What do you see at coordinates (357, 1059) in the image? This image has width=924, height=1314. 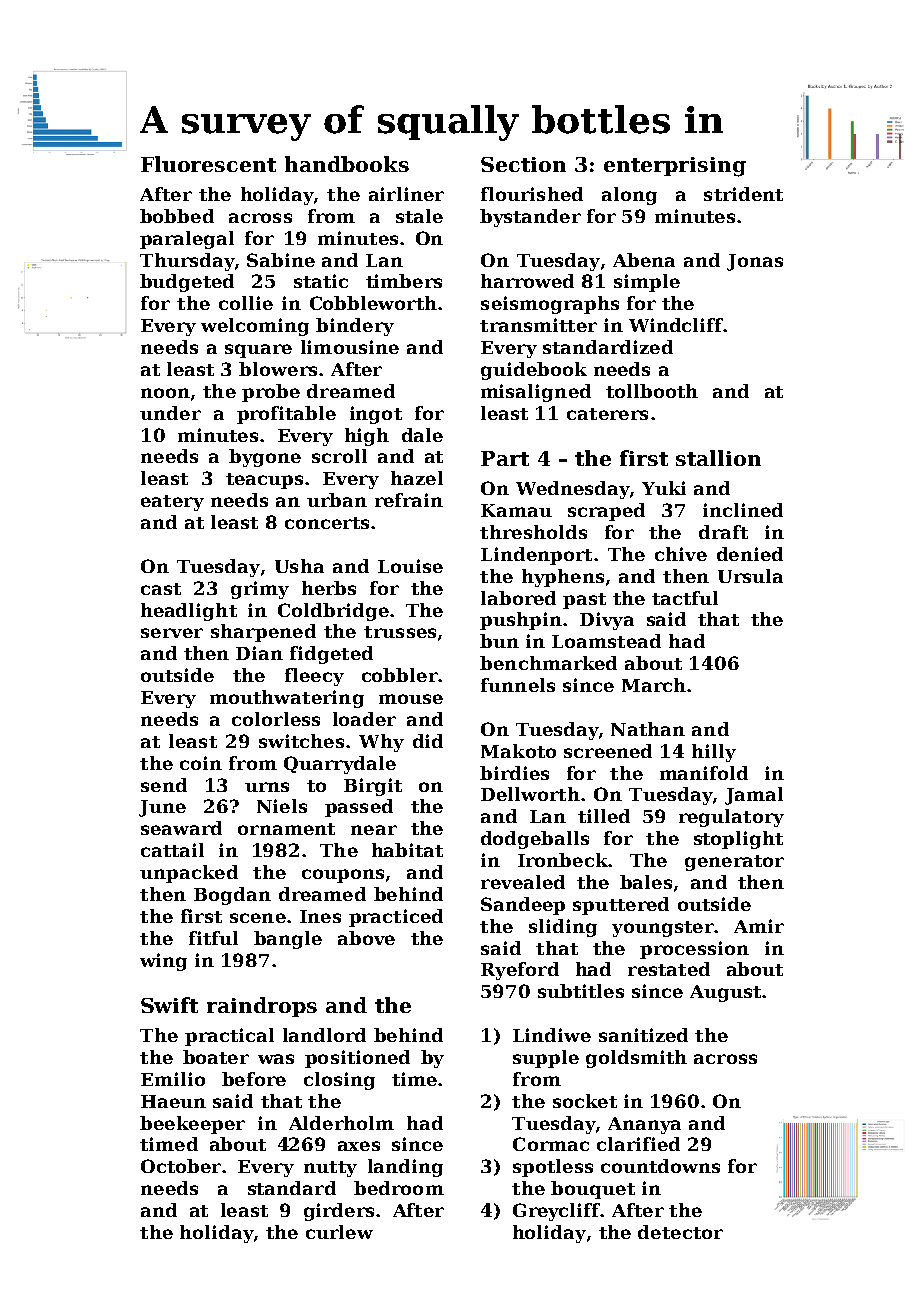 I see `positioned` at bounding box center [357, 1059].
